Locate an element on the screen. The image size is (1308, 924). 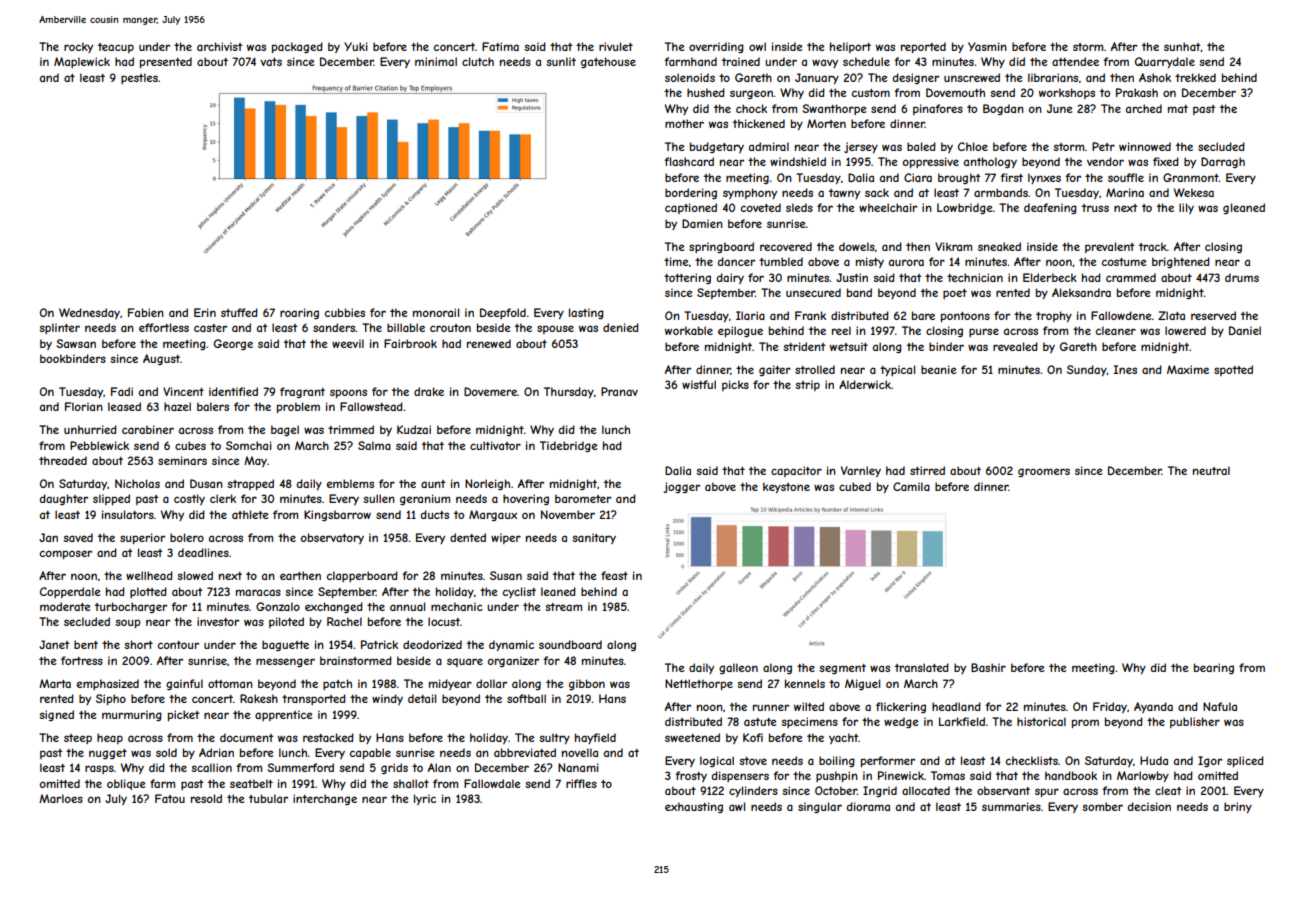
arched is located at coordinates (1144, 108).
